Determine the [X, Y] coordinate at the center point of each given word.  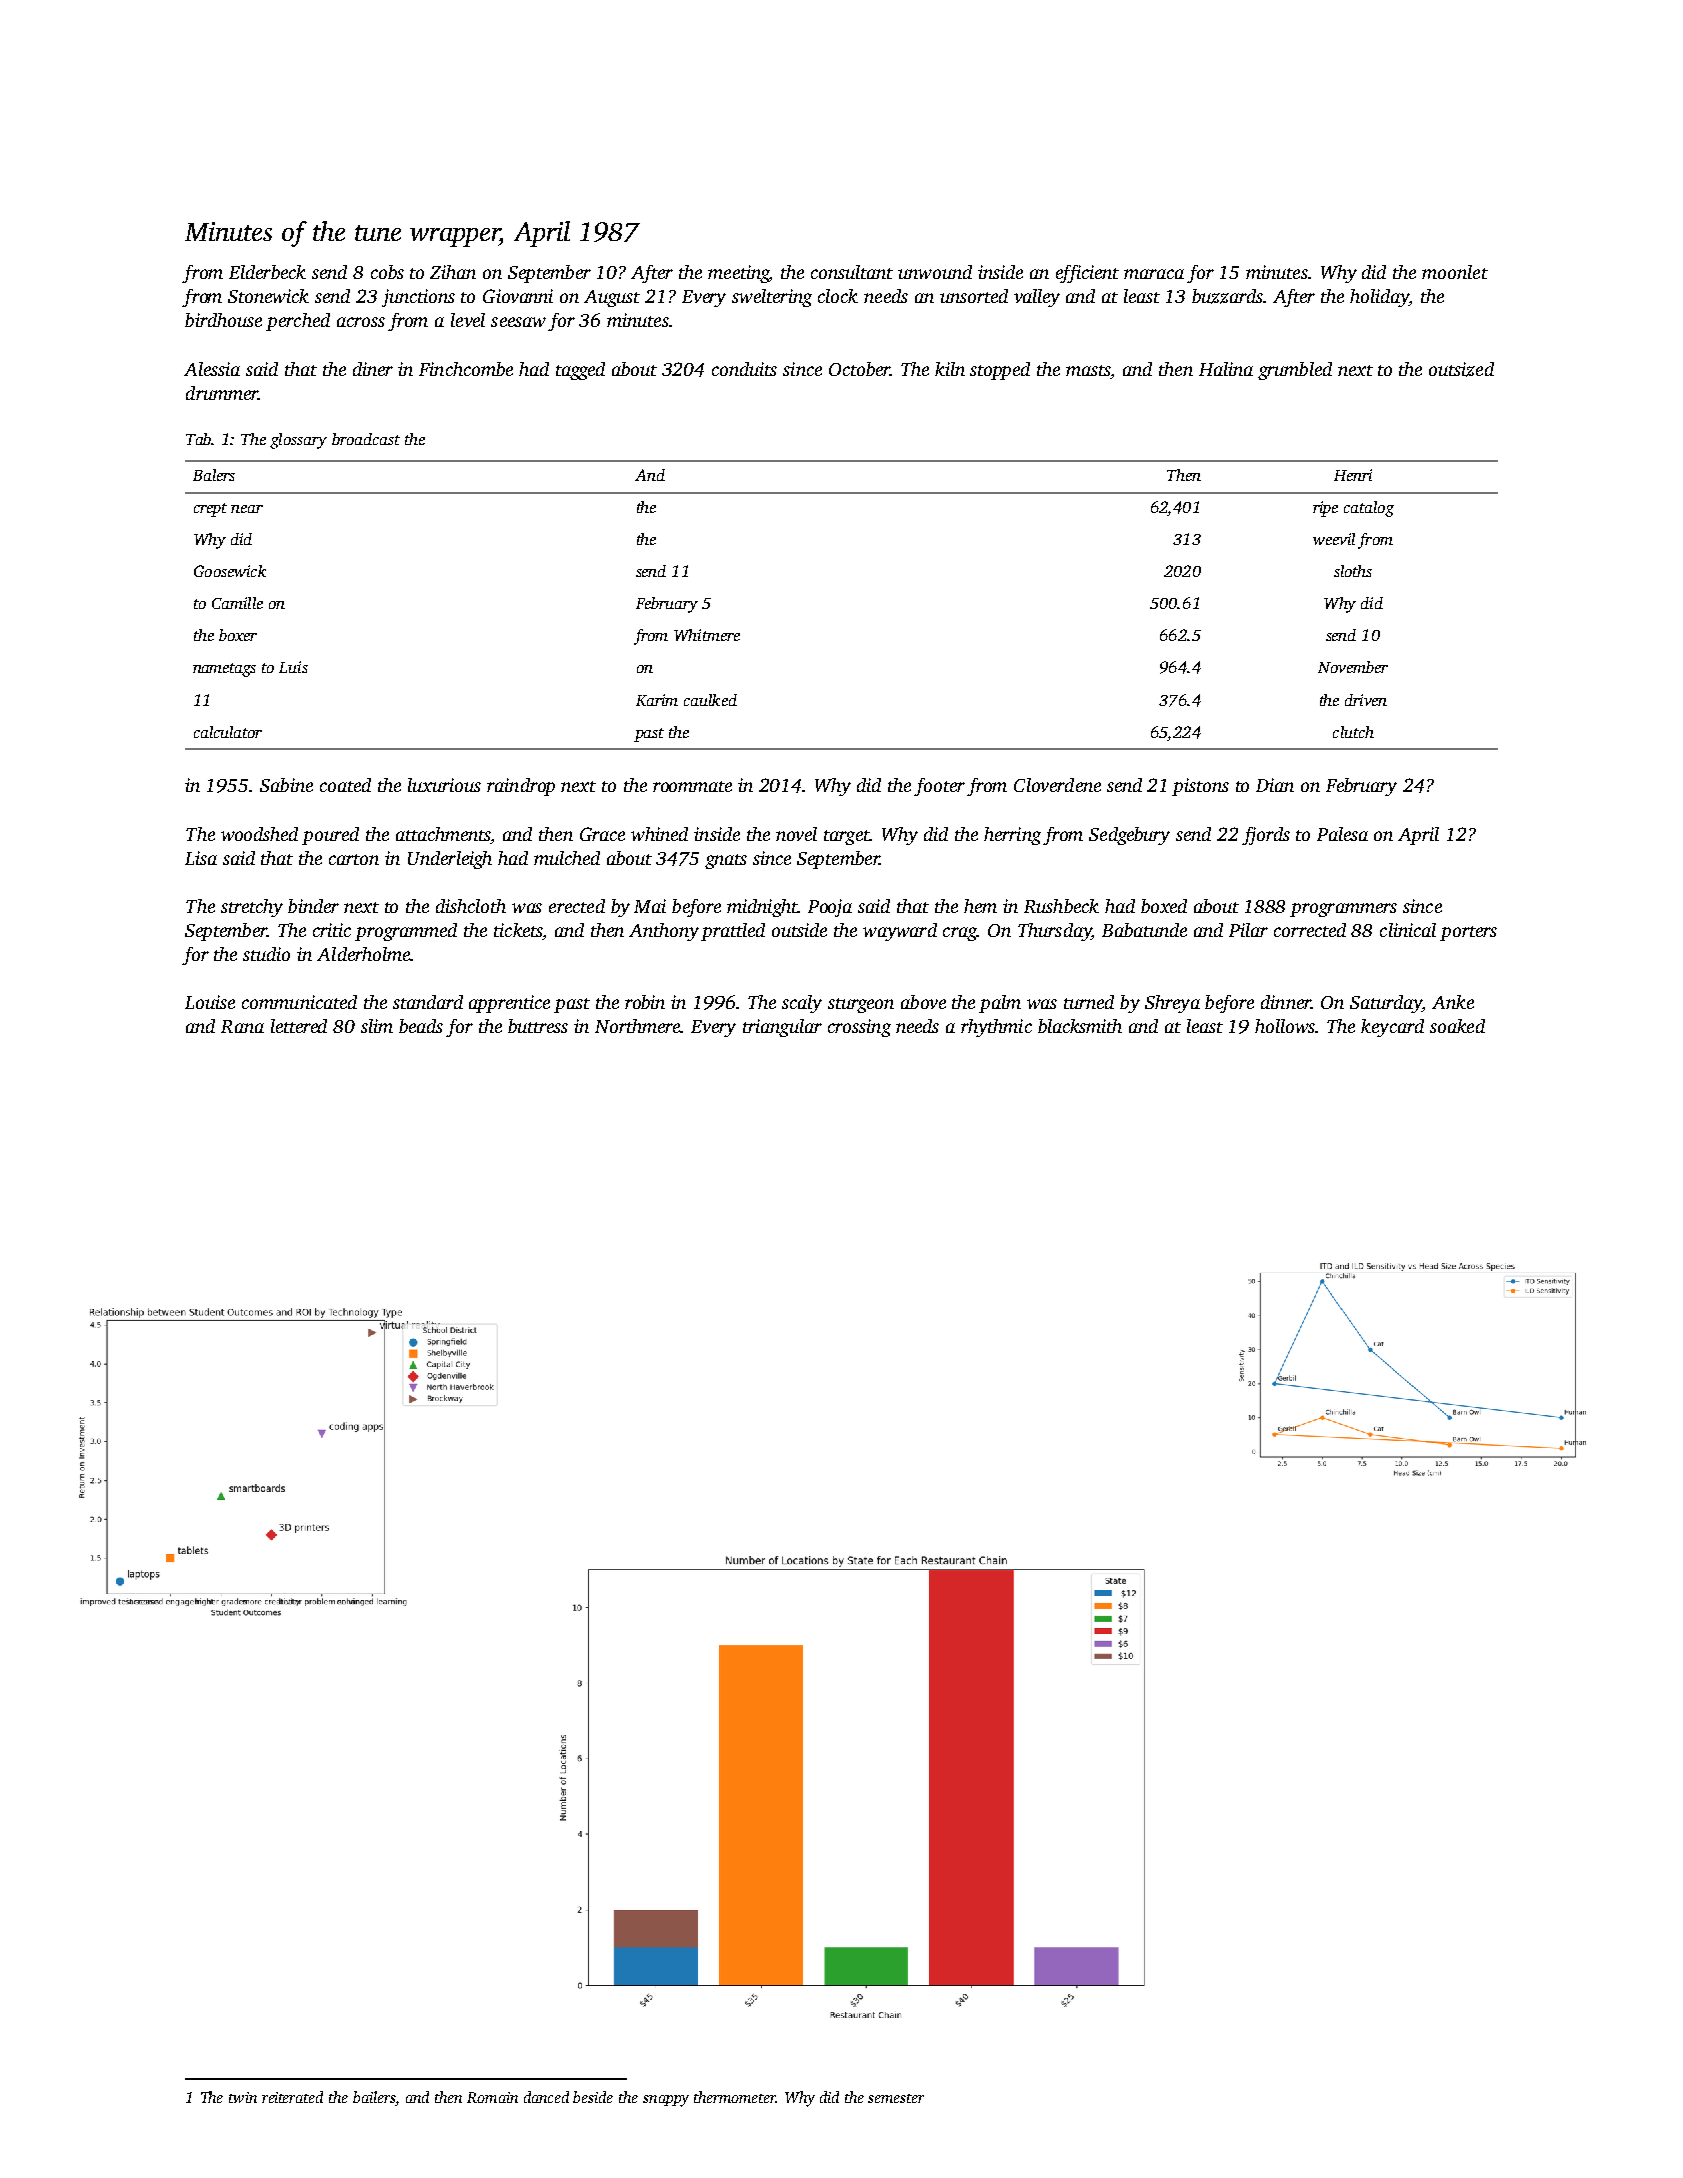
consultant [852, 272]
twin [243, 2097]
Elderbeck [267, 272]
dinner [1286, 1002]
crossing [859, 1028]
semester [896, 2098]
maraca [1154, 274]
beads [421, 1026]
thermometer [735, 2097]
